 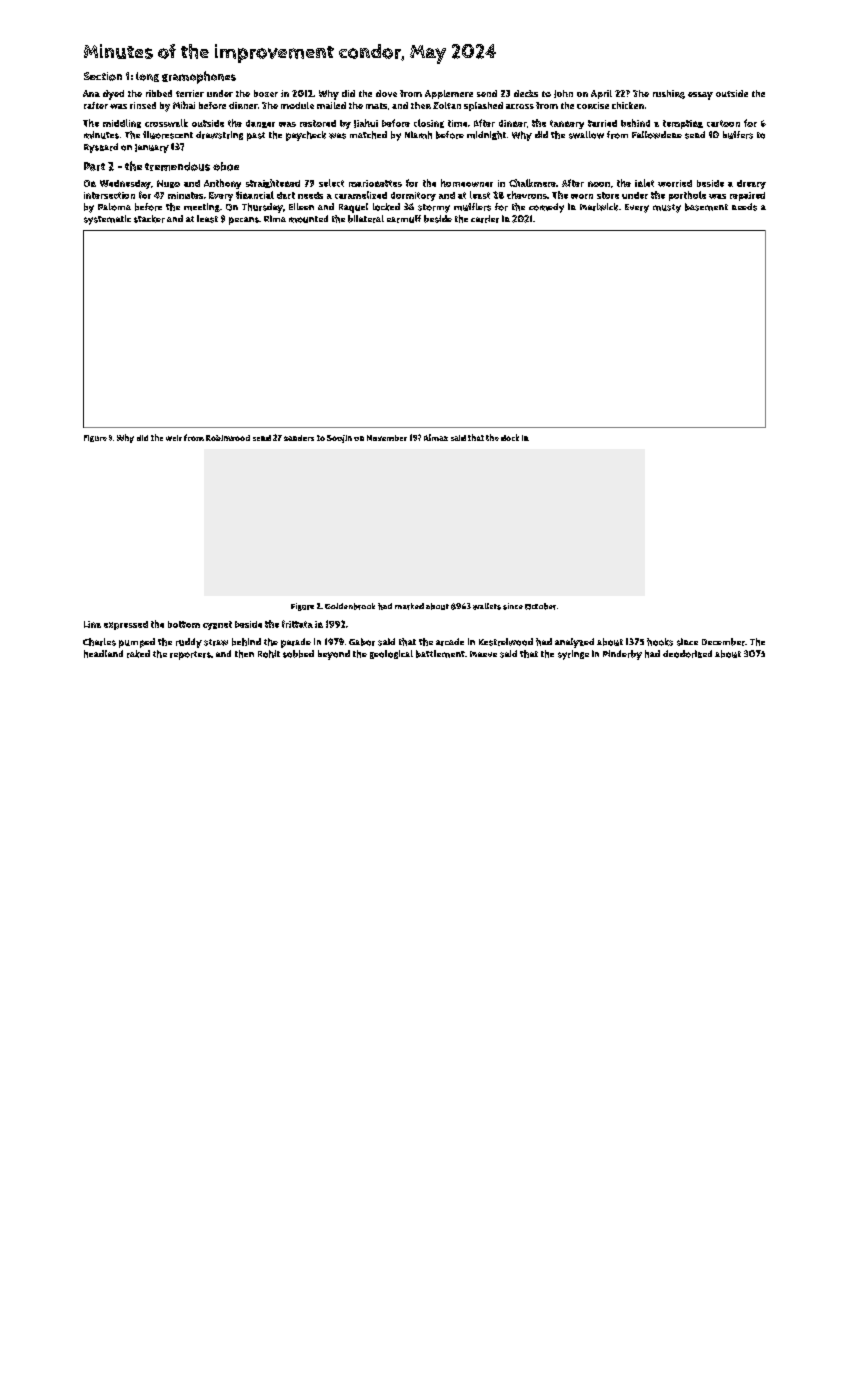 What do you see at coordinates (387, 438) in the screenshot?
I see `November` at bounding box center [387, 438].
